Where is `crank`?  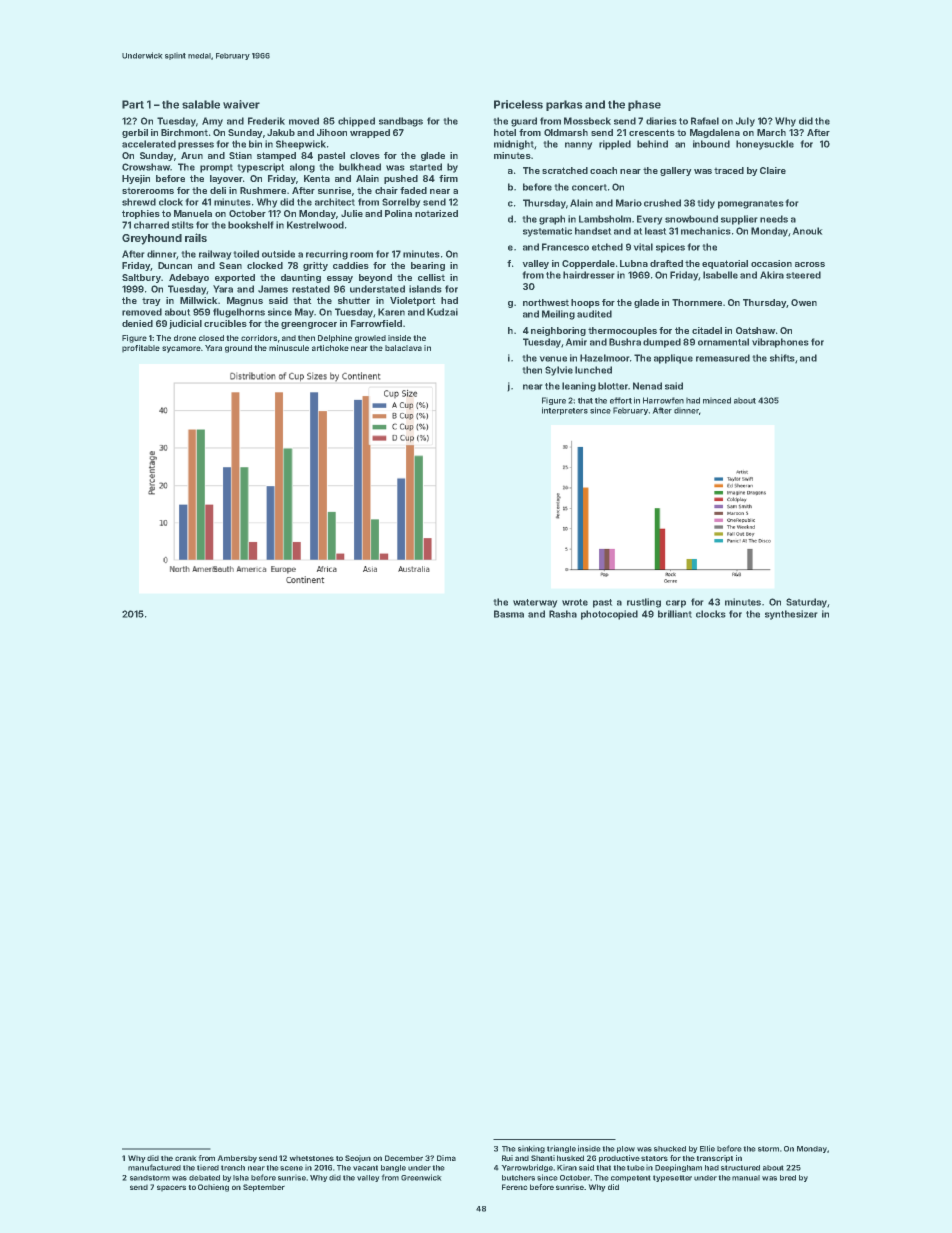
crank is located at coordinates (186, 1158).
